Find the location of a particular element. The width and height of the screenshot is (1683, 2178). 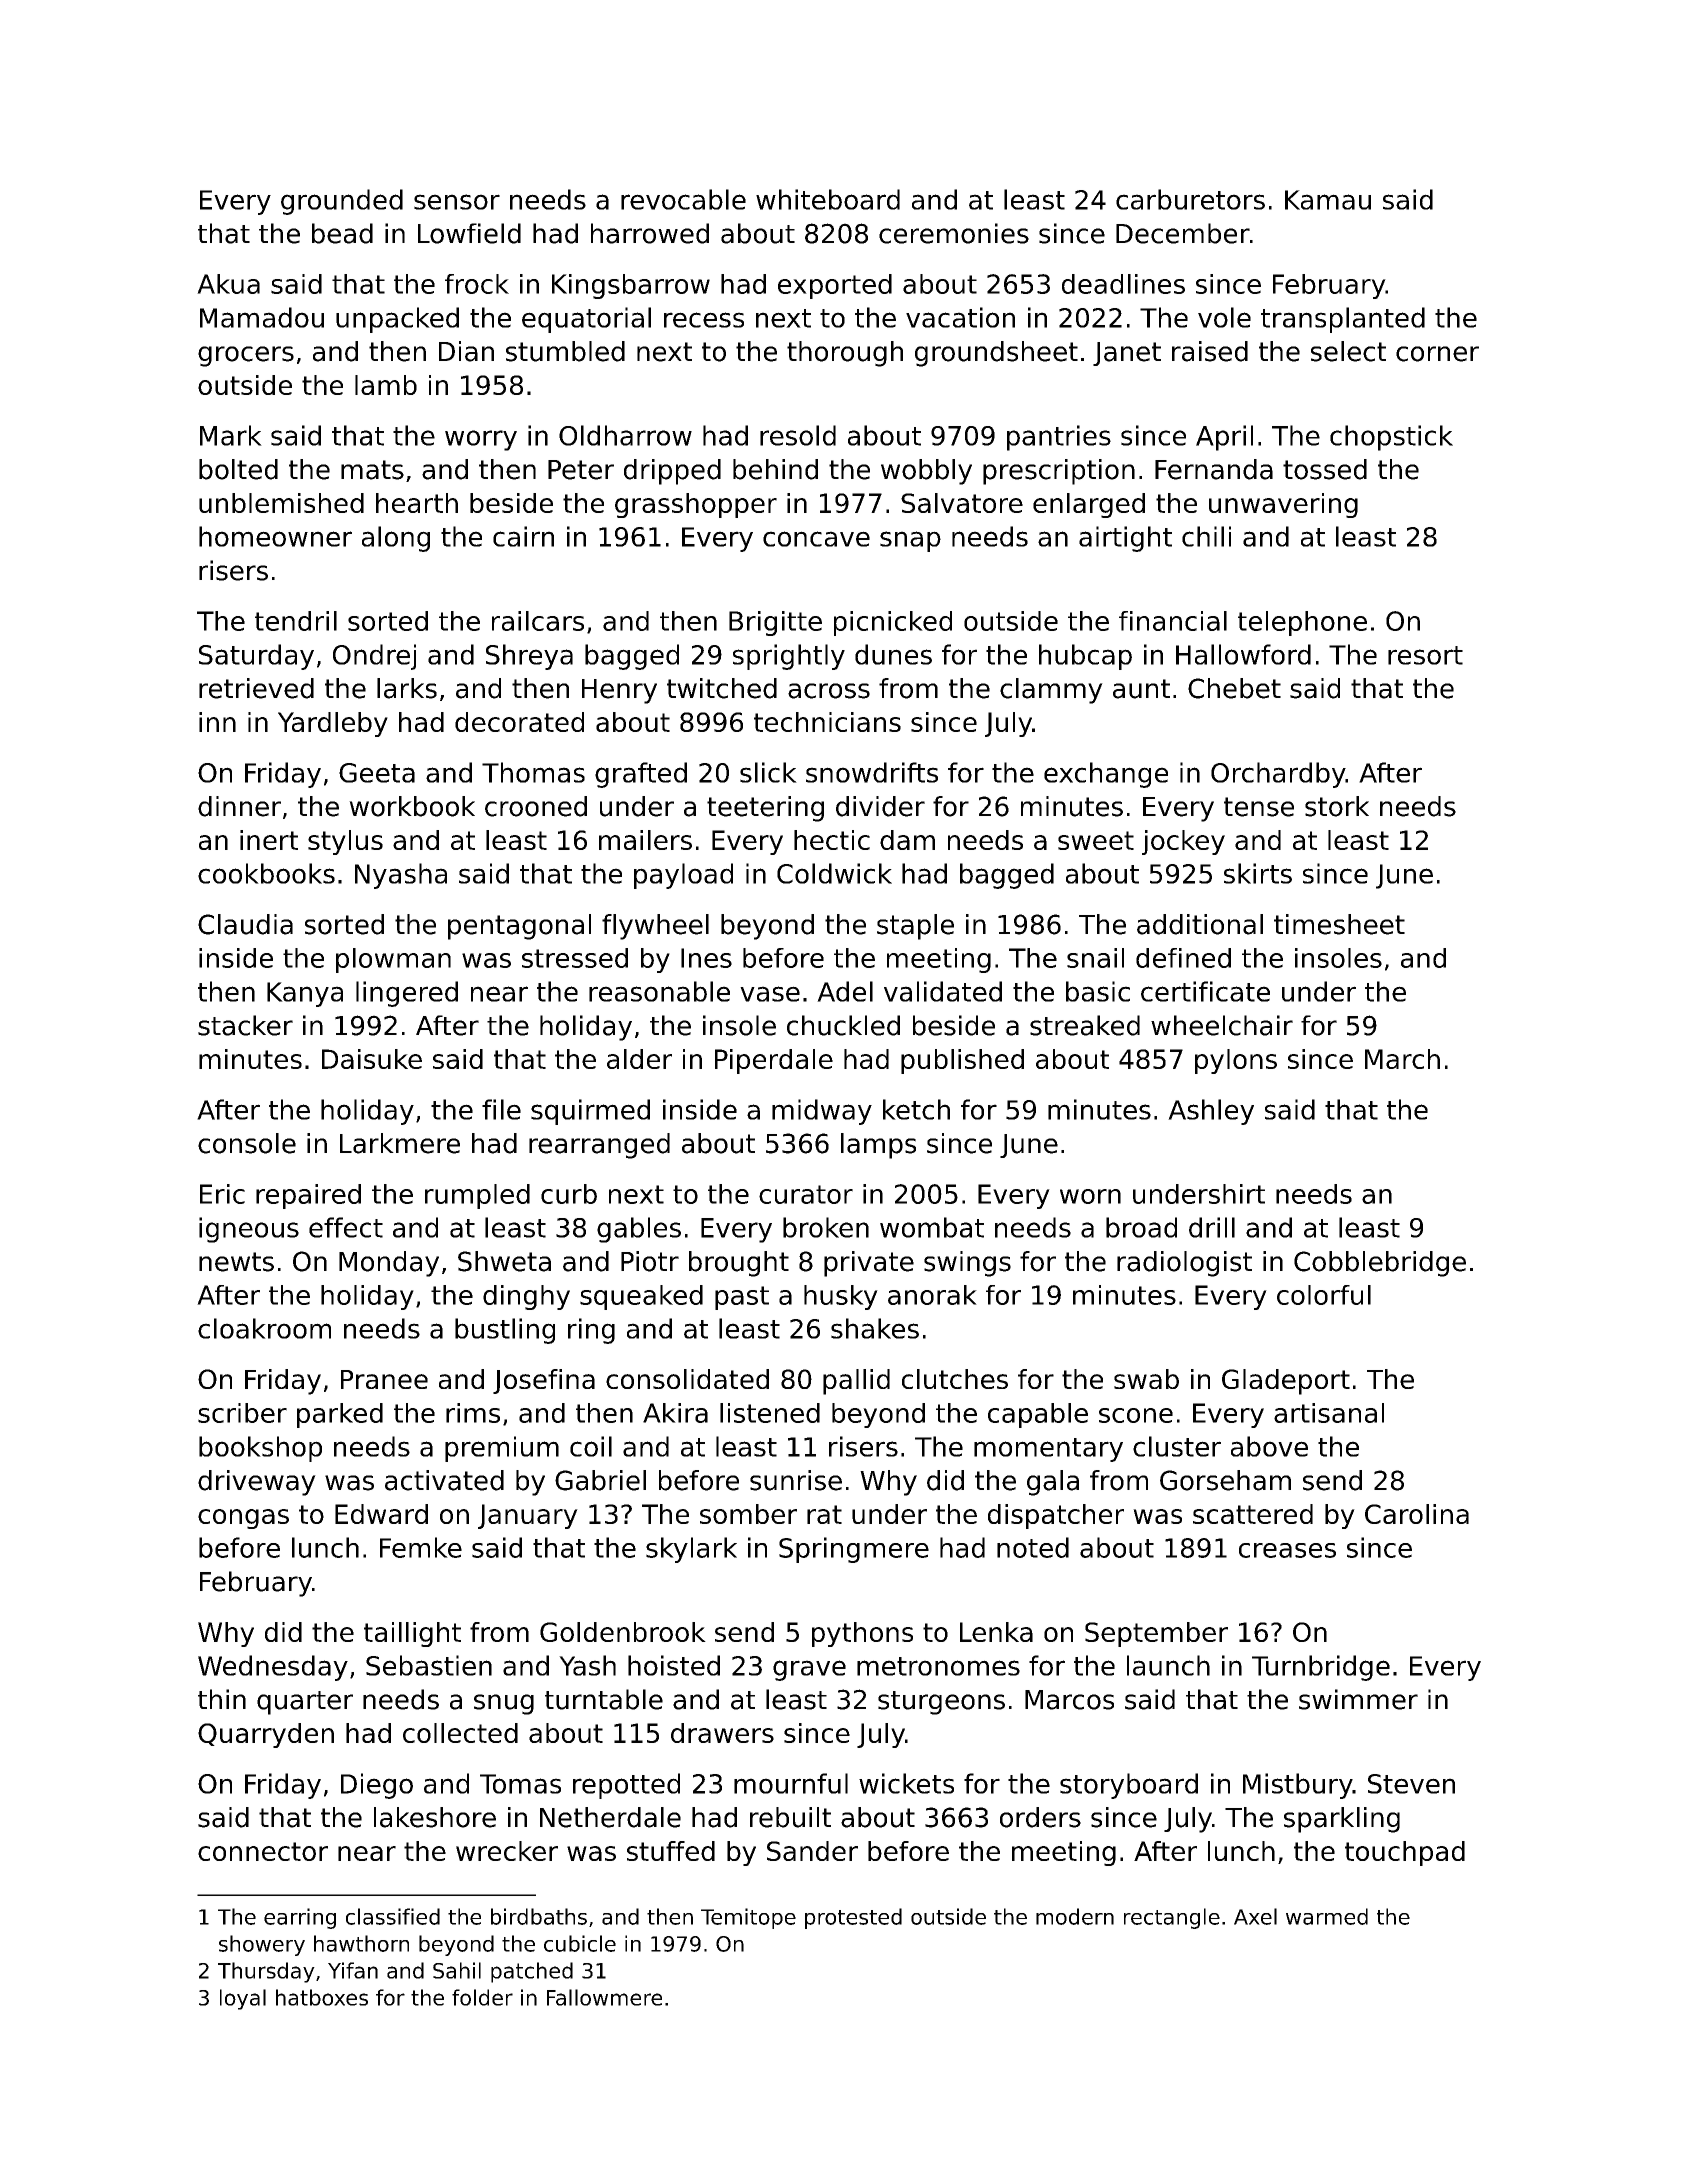

staple is located at coordinates (915, 927).
